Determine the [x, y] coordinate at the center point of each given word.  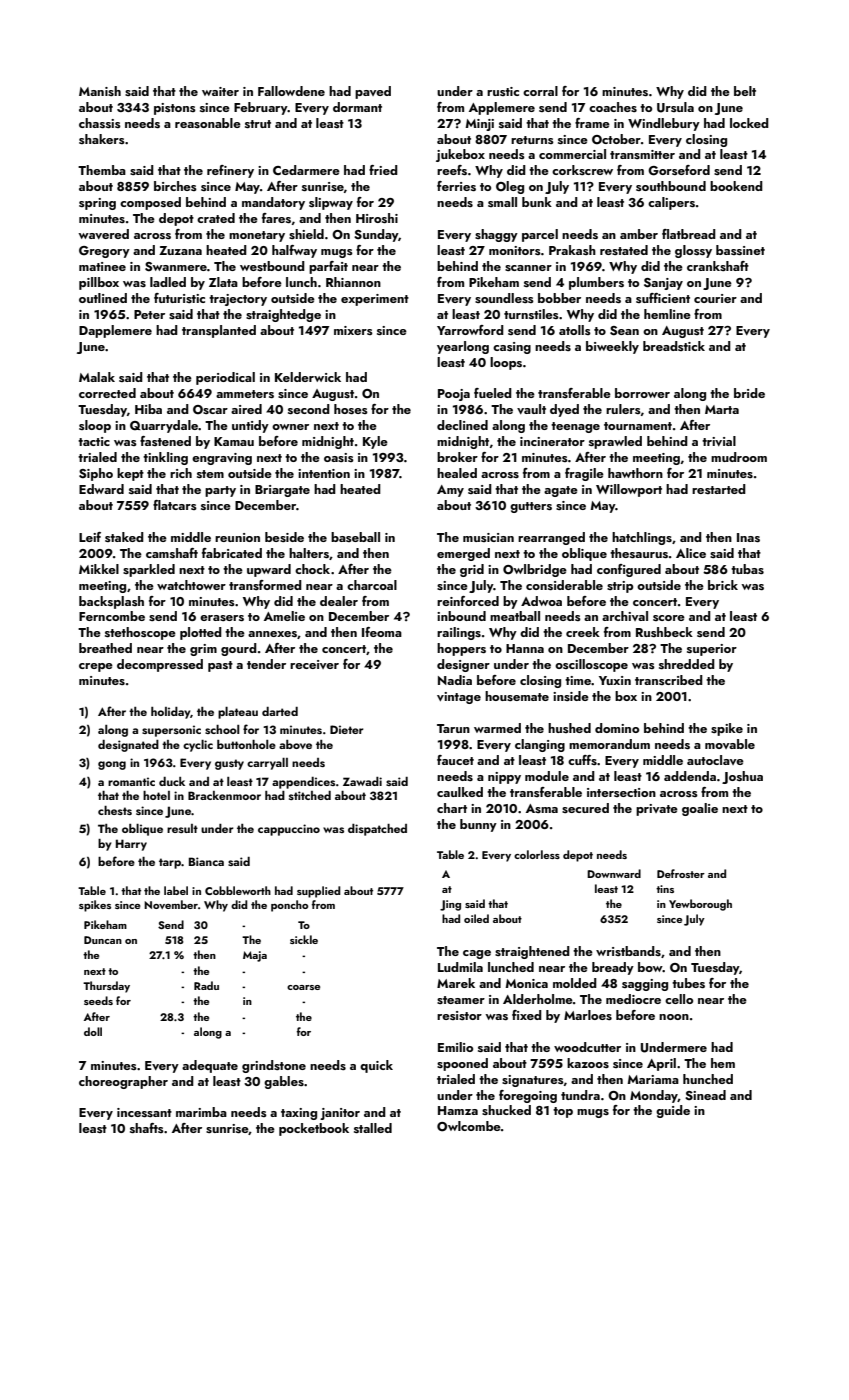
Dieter [347, 729]
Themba [102, 170]
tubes [688, 983]
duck [172, 781]
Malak [97, 377]
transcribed [669, 680]
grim [203, 650]
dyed [564, 410]
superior [712, 650]
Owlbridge [535, 570]
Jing [450, 905]
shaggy [496, 235]
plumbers [596, 283]
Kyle [375, 442]
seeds [98, 1000]
